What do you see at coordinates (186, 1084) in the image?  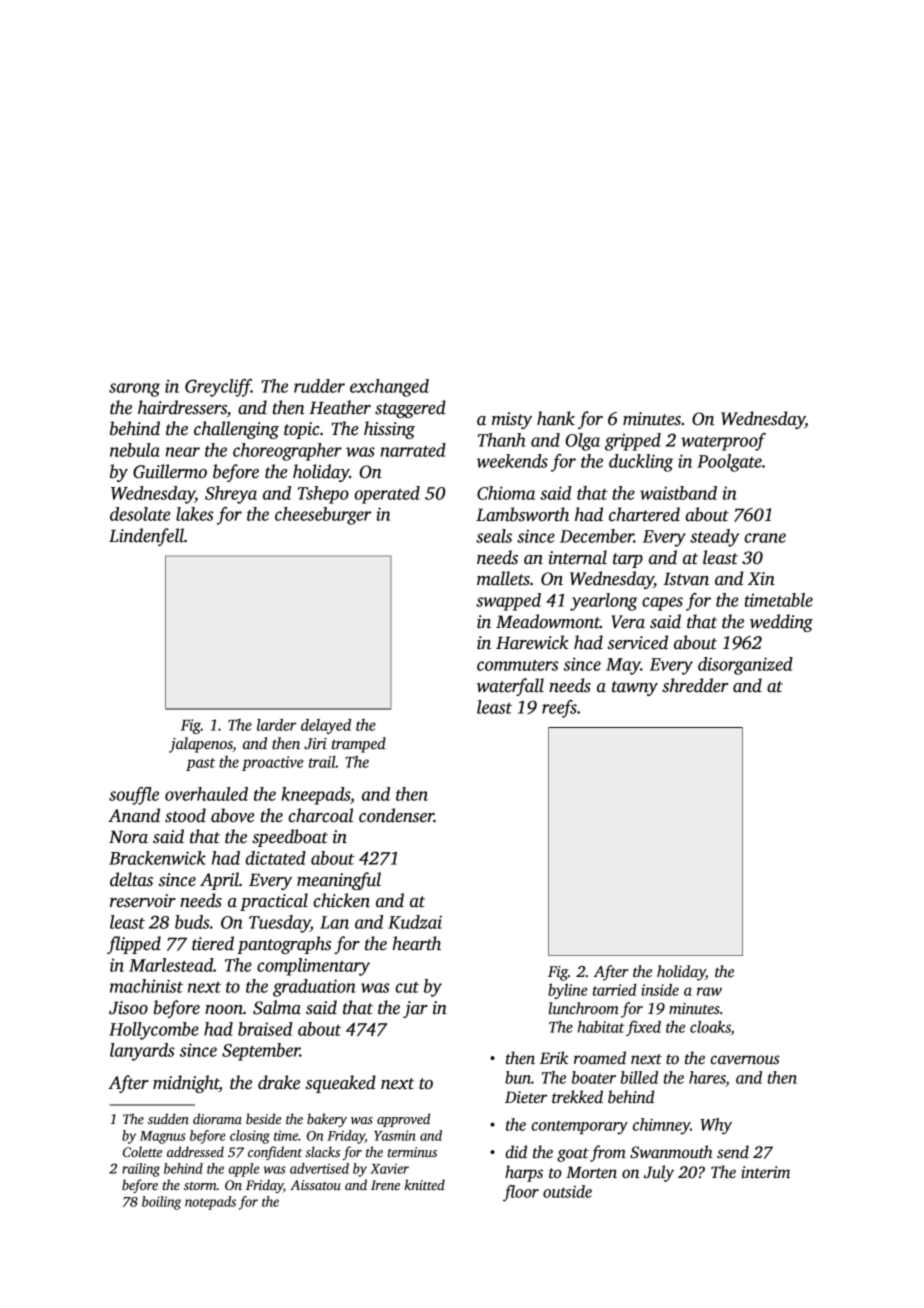 I see `midnight` at bounding box center [186, 1084].
